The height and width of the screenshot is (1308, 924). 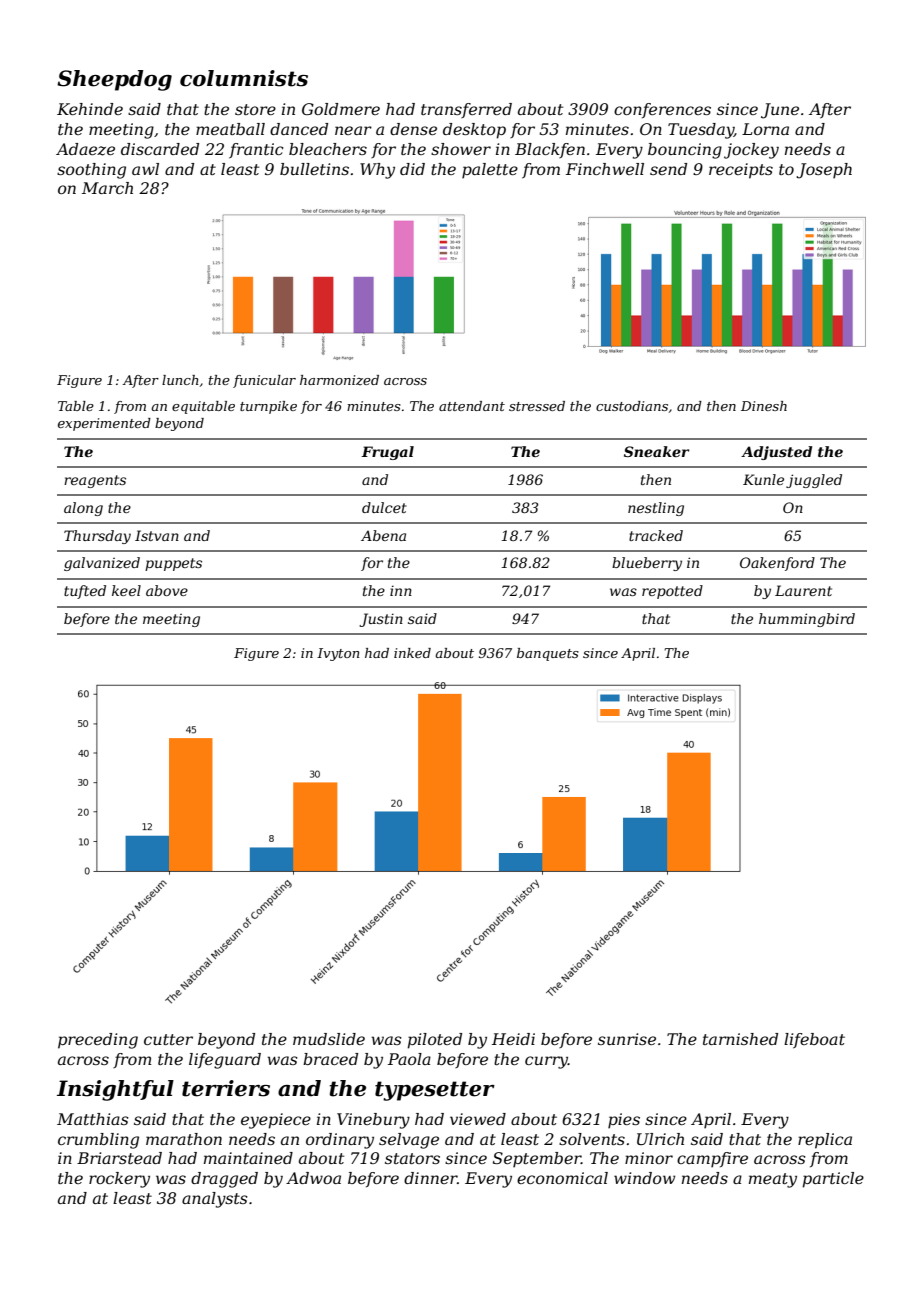 What do you see at coordinates (513, 1039) in the screenshot?
I see `Heidi` at bounding box center [513, 1039].
